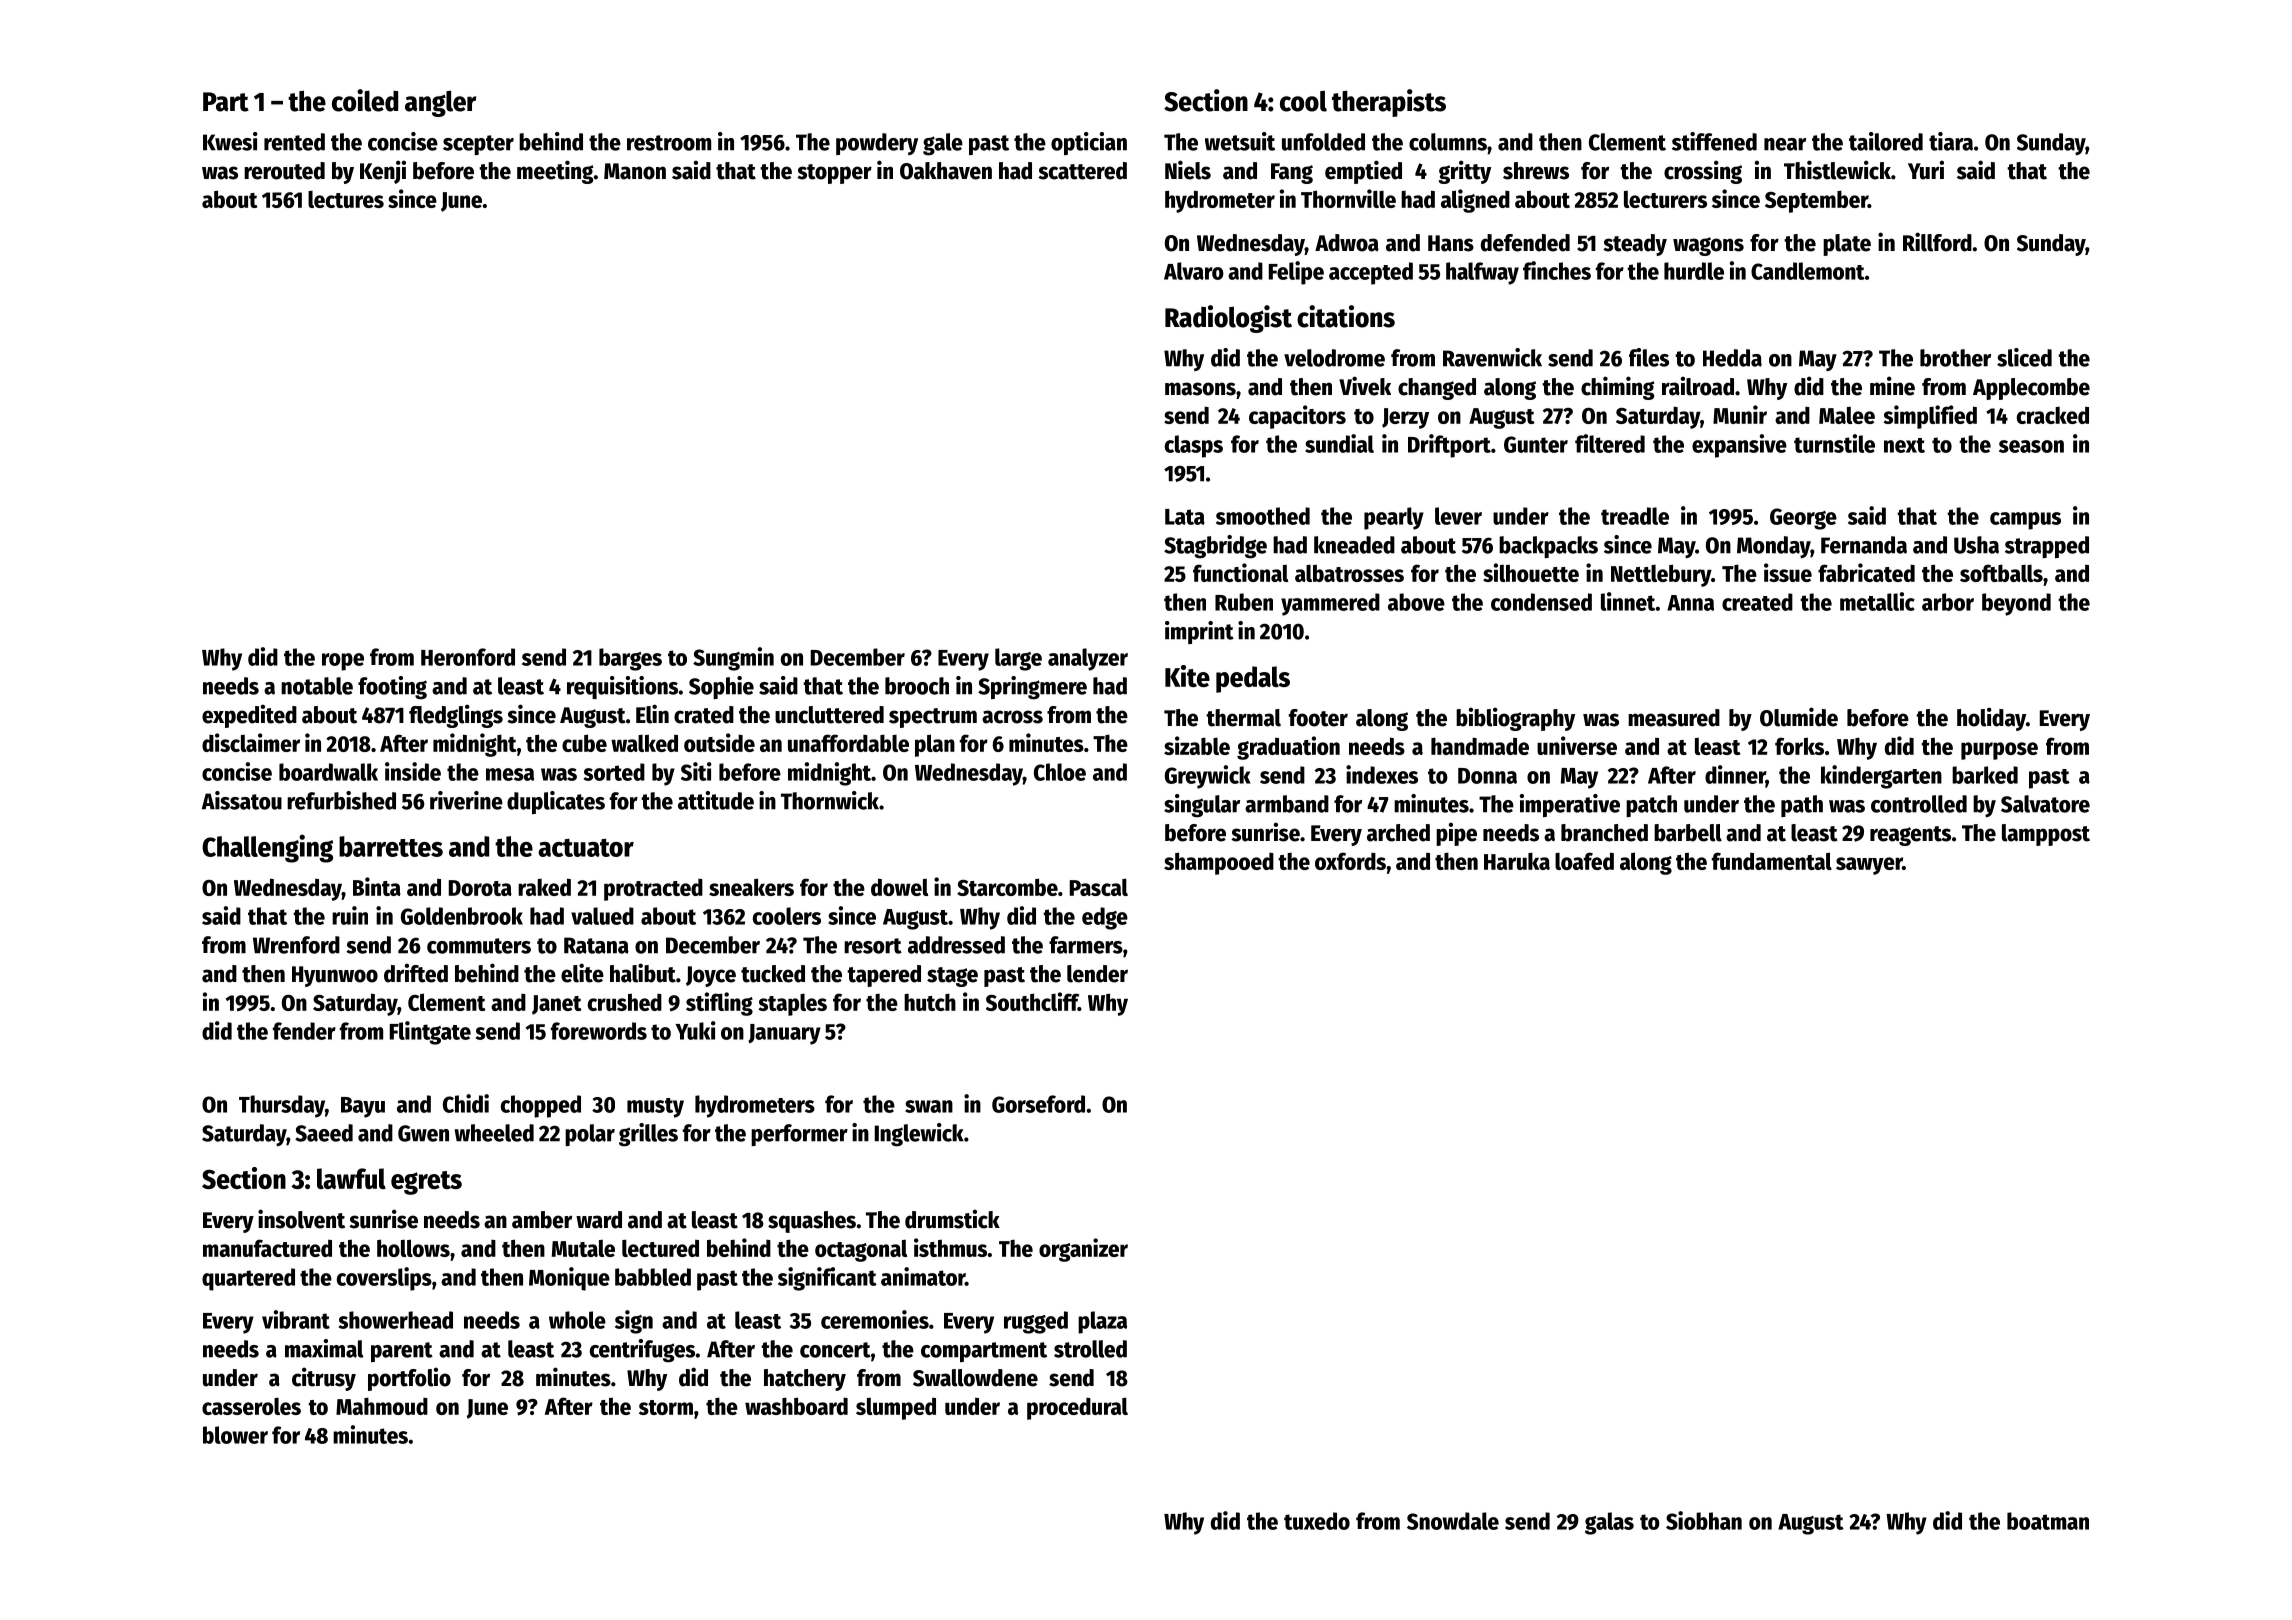  I want to click on Heronford, so click(468, 657).
